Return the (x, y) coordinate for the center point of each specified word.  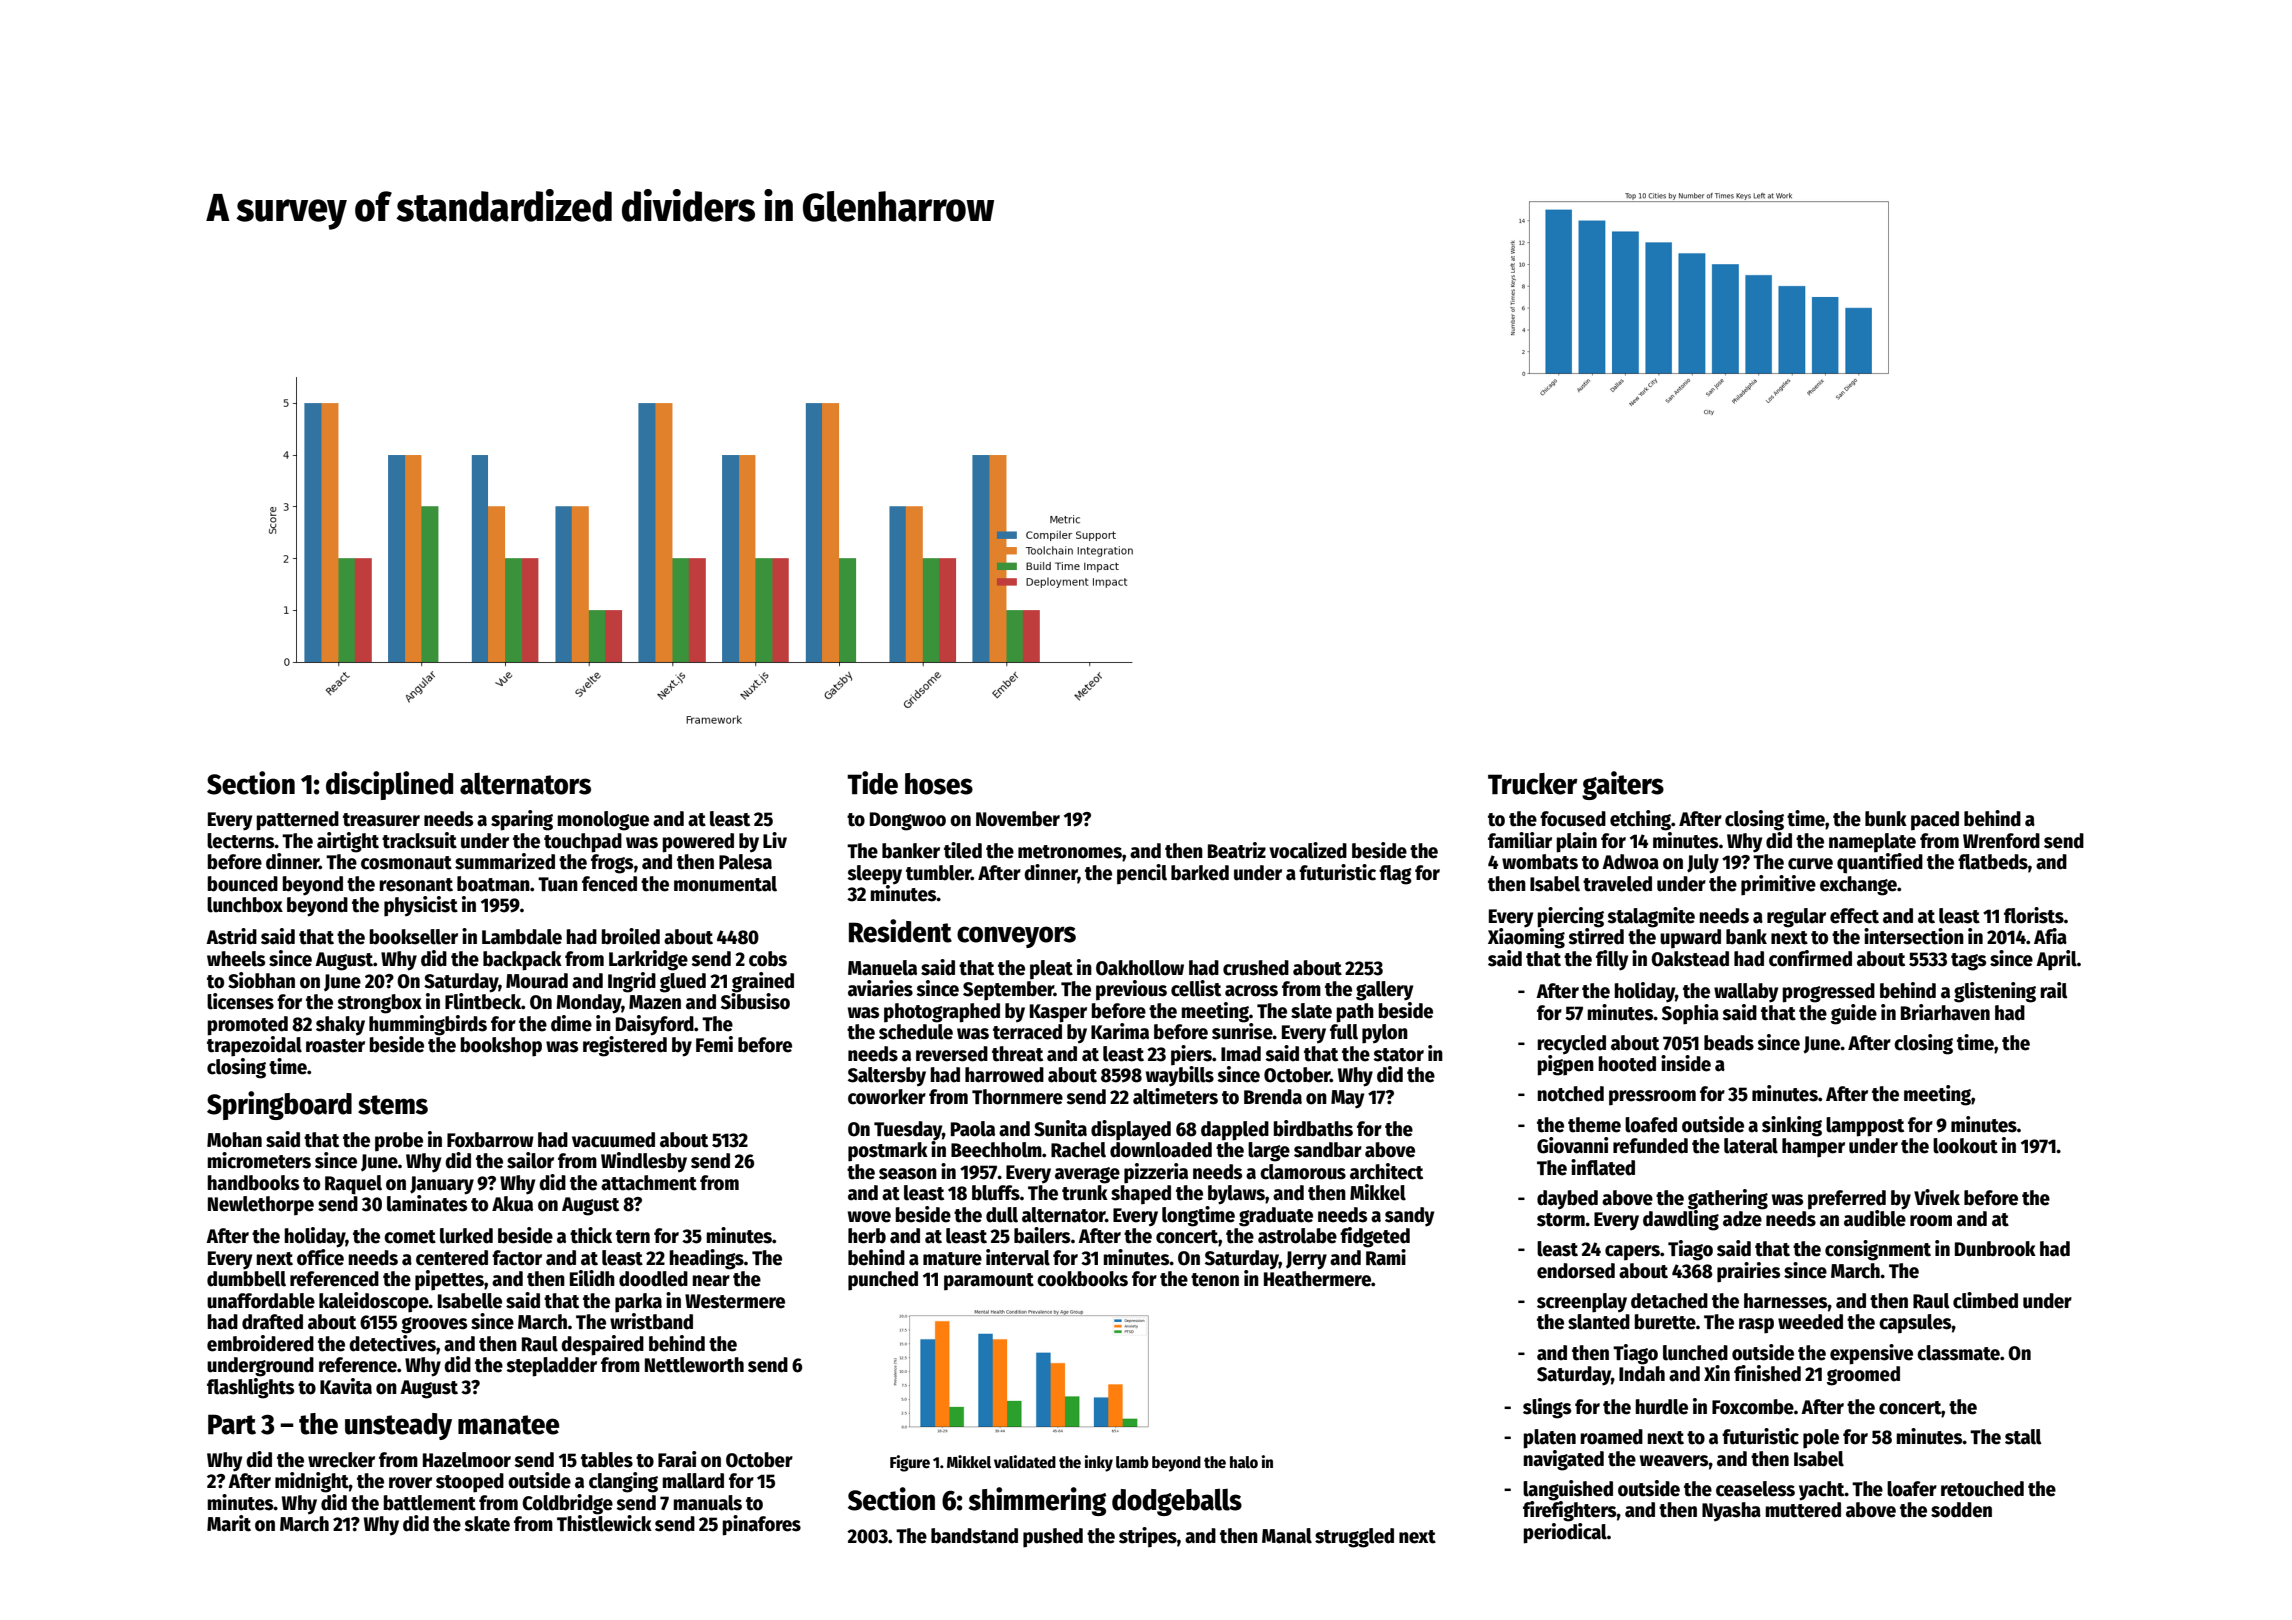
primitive (1778, 885)
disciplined (389, 785)
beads (1729, 1043)
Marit (229, 1523)
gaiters (1623, 785)
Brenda (1273, 1097)
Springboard (279, 1105)
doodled (653, 1279)
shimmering (1037, 1501)
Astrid (231, 936)
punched (883, 1281)
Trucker (1533, 784)
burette (1665, 1322)
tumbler (938, 873)
